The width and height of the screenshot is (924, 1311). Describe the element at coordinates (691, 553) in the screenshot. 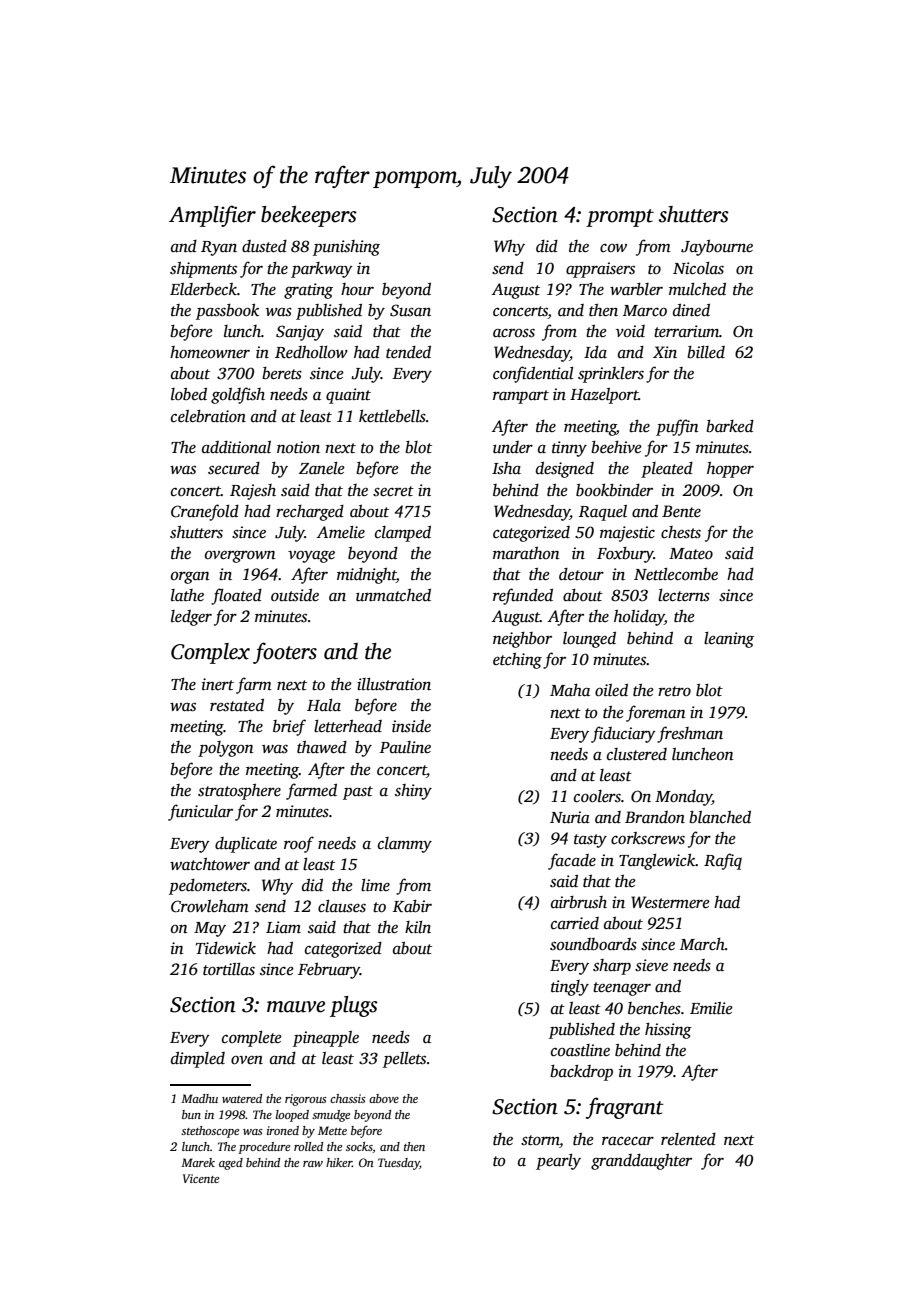

I see `Mateo` at that location.
